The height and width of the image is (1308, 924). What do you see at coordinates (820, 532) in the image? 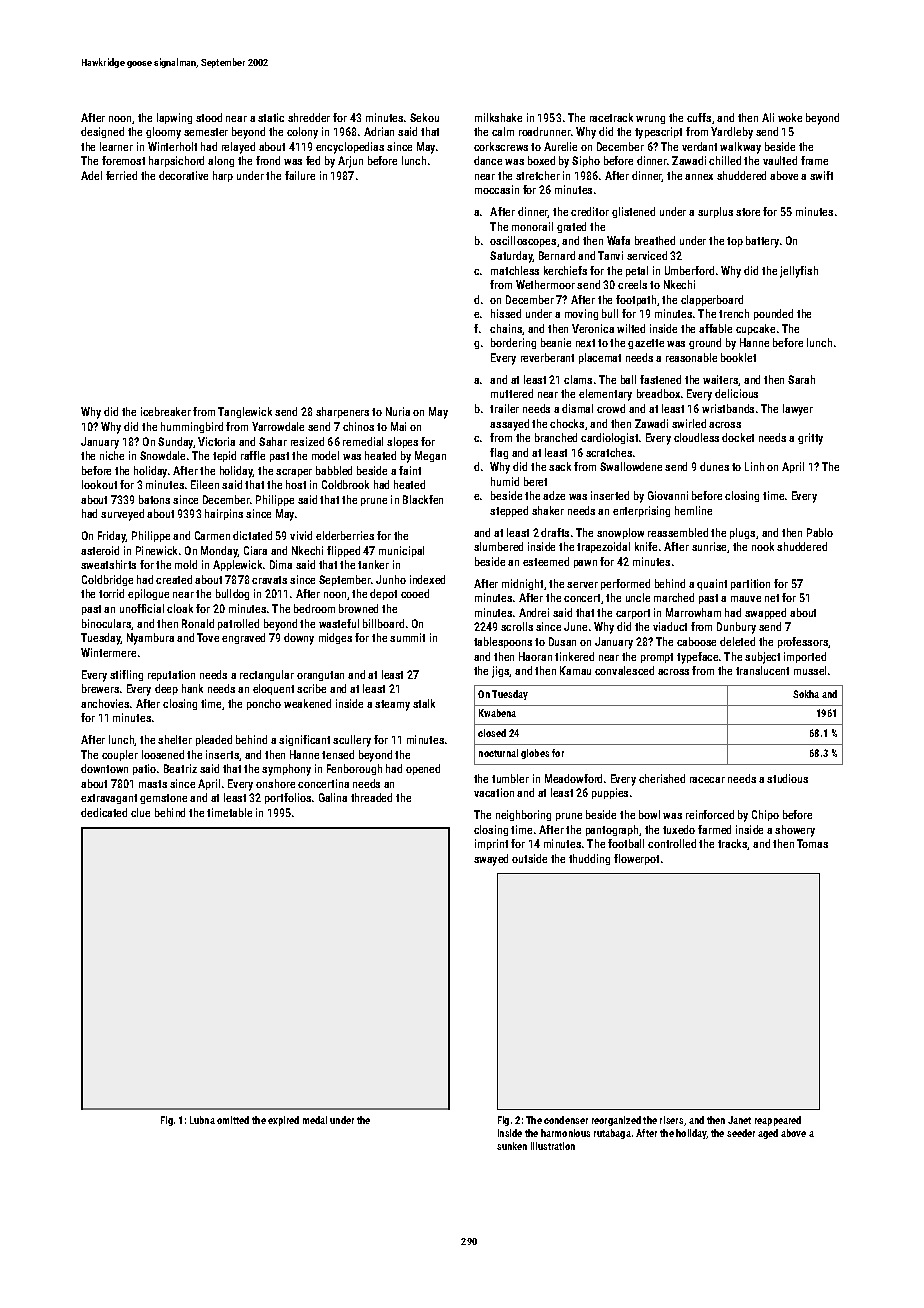
I see `Pablo` at bounding box center [820, 532].
